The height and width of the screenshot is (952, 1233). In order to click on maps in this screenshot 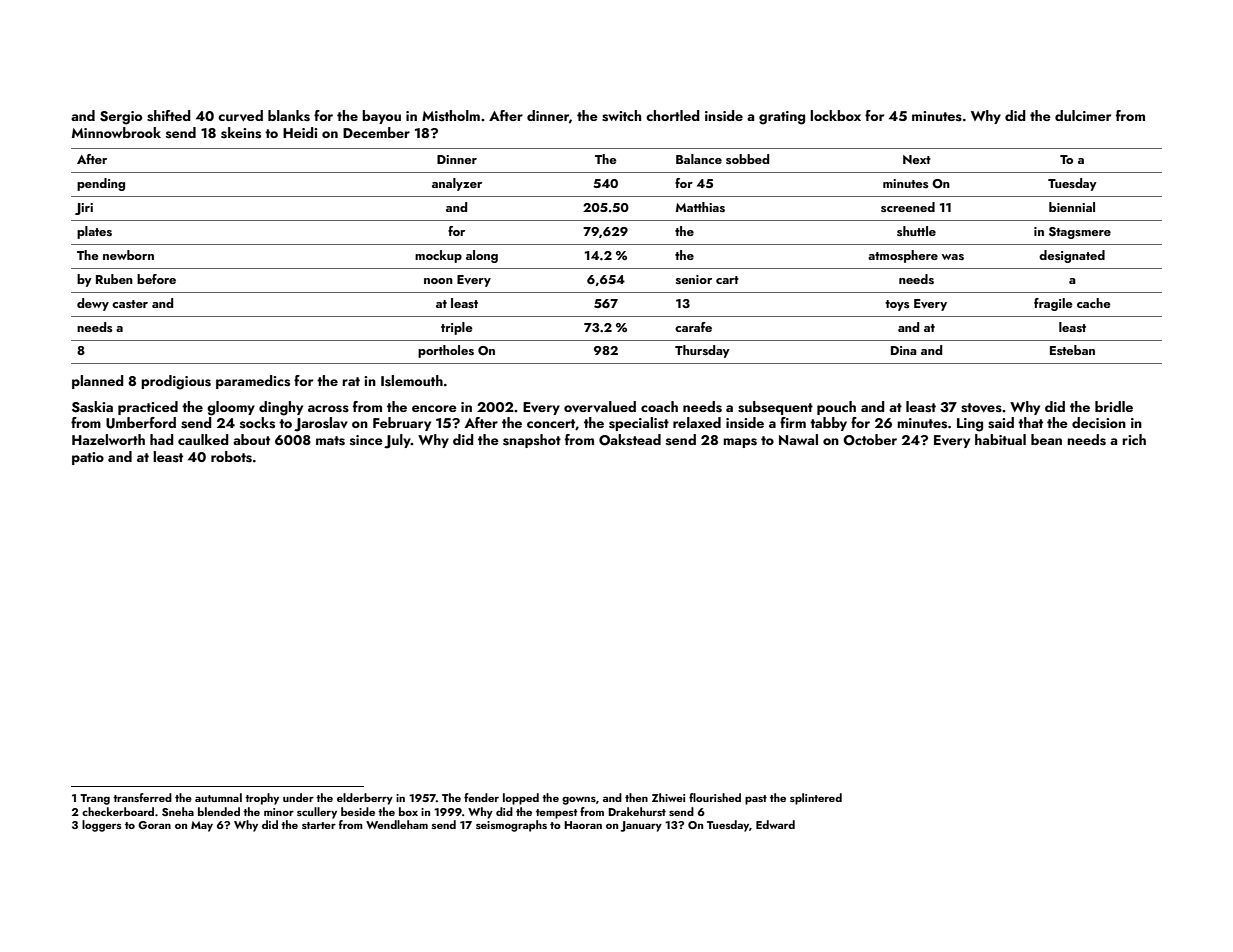, I will do `click(740, 443)`.
